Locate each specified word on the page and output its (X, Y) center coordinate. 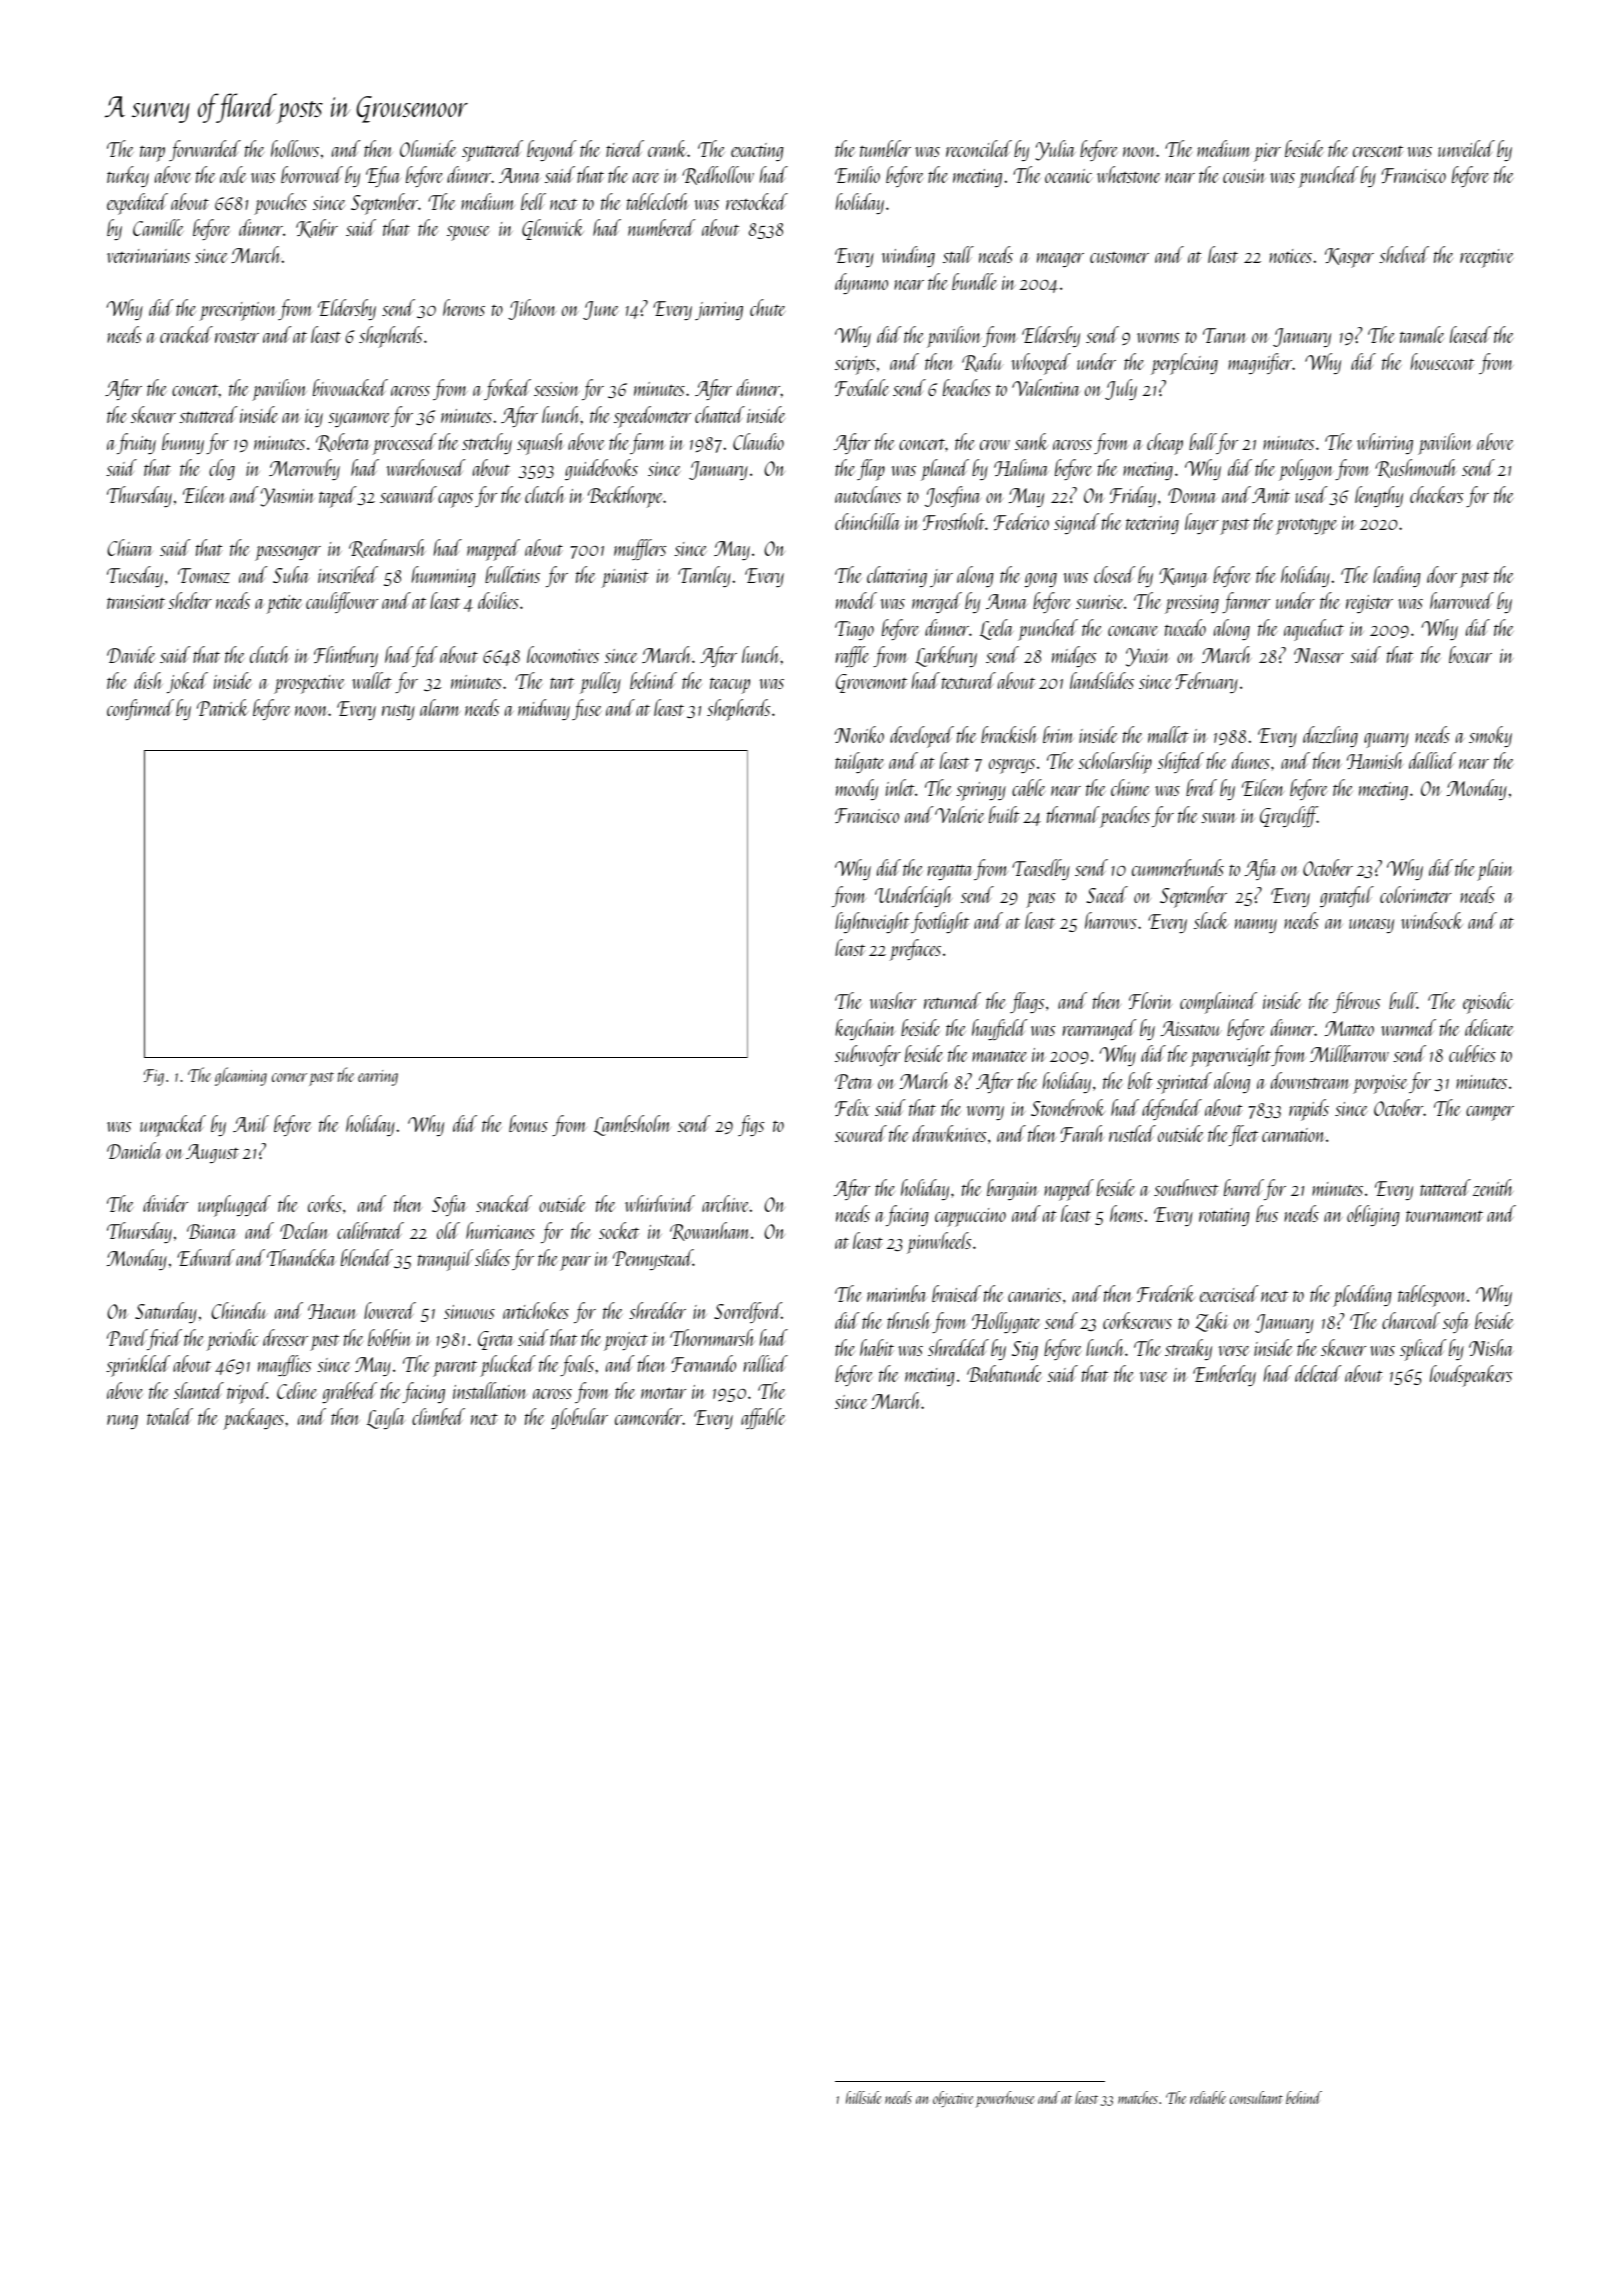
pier (1267, 152)
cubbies (1472, 1053)
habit (877, 1347)
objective (953, 2099)
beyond (551, 150)
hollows (295, 148)
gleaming (241, 1076)
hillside (863, 2097)
